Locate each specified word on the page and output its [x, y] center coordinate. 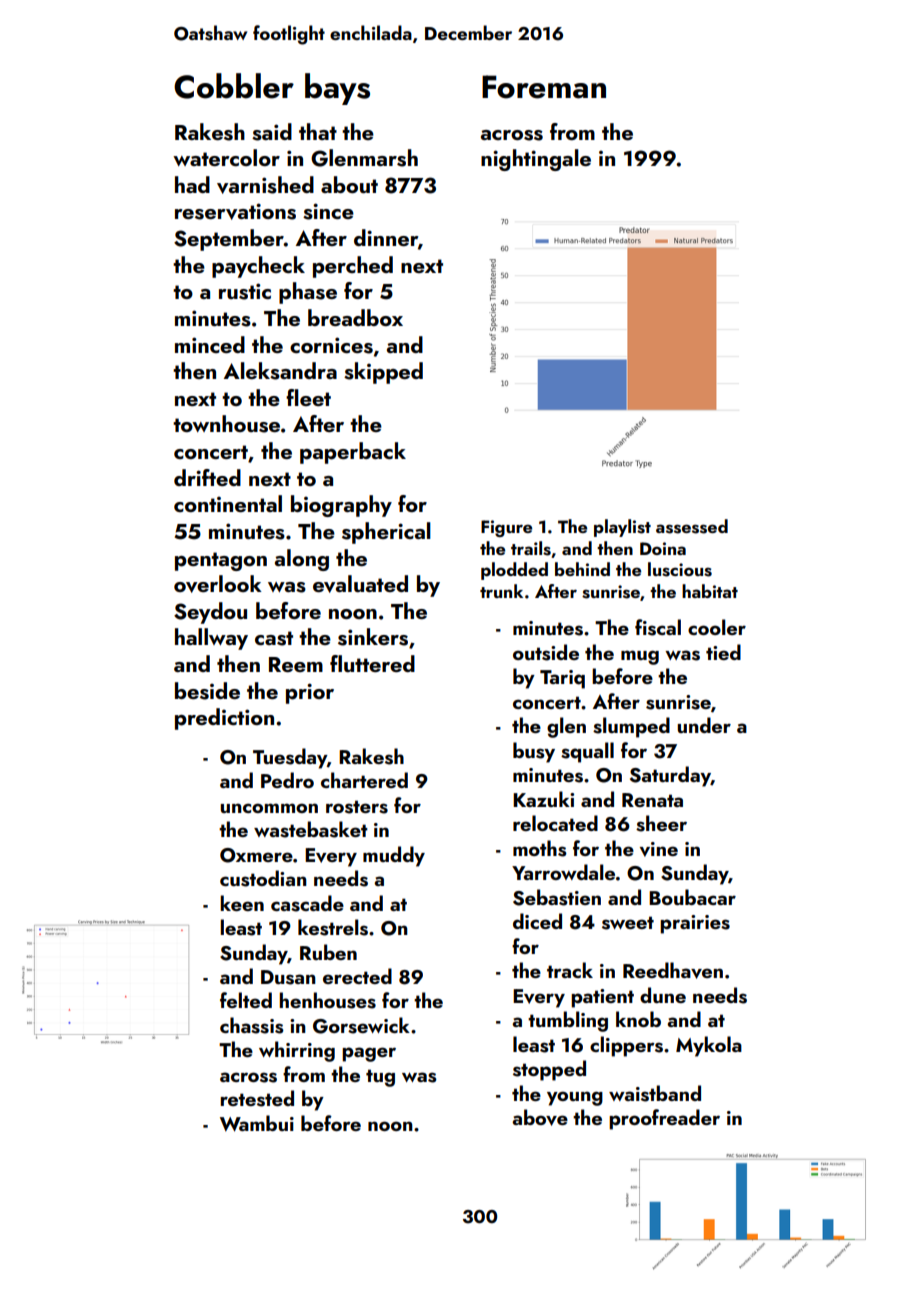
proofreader [664, 1119]
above [540, 1117]
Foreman [544, 87]
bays [337, 89]
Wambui [257, 1123]
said [272, 132]
